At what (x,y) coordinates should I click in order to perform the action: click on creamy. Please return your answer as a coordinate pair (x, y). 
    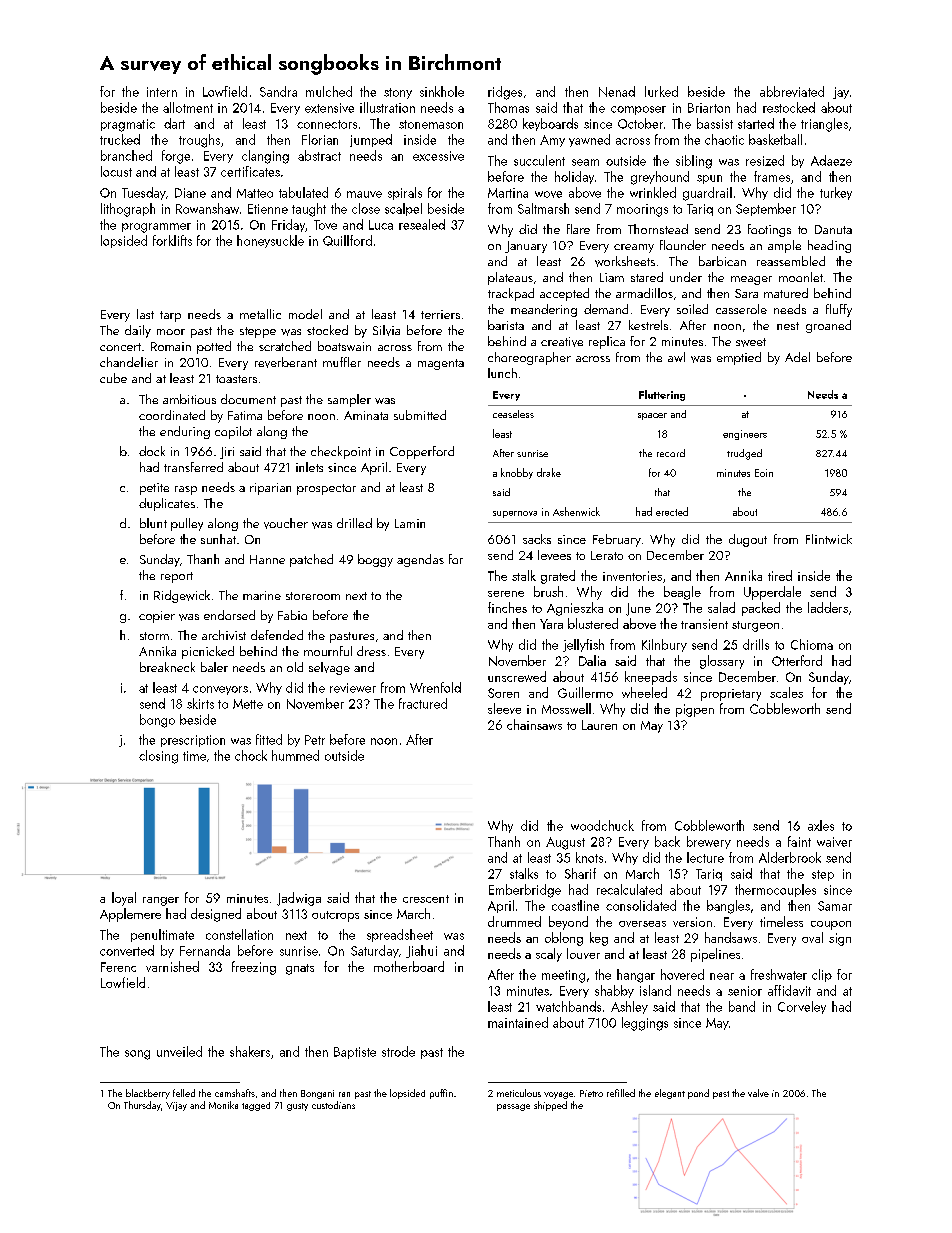
    Looking at the image, I should click on (634, 248).
